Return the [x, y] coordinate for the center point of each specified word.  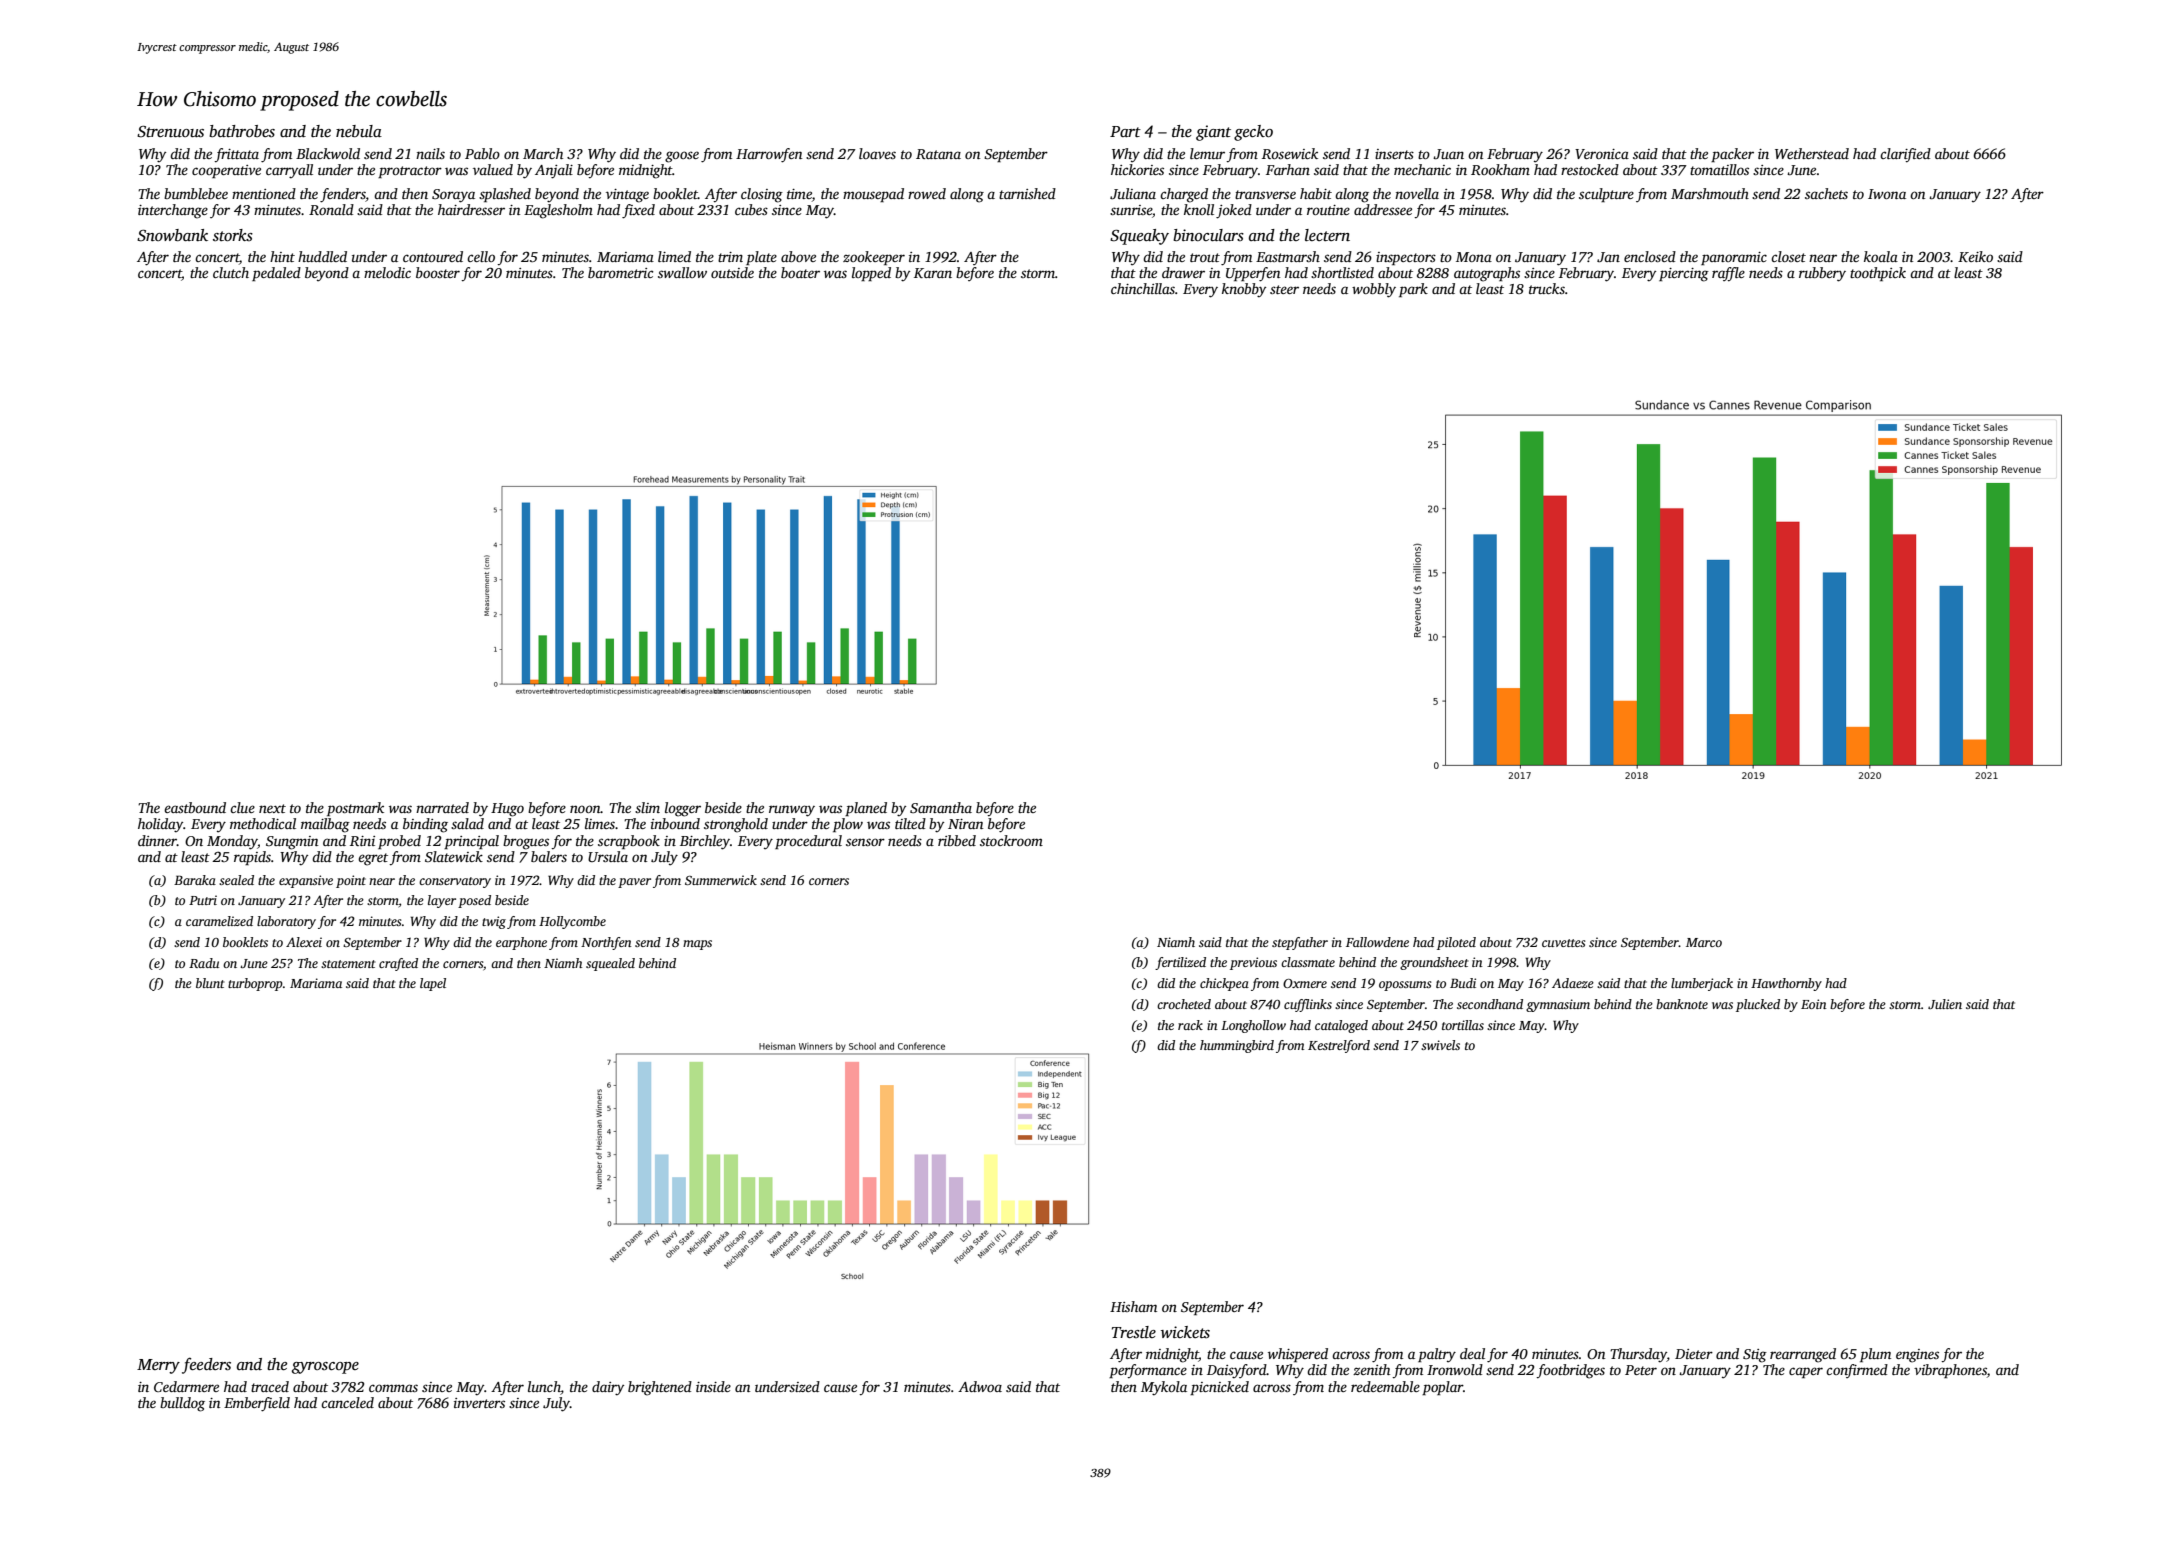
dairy [608, 1388]
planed [866, 809]
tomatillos [1719, 169]
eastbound [195, 807]
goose [682, 157]
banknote [1682, 1004]
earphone [521, 943]
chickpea [1224, 984]
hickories [1137, 169]
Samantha [941, 807]
